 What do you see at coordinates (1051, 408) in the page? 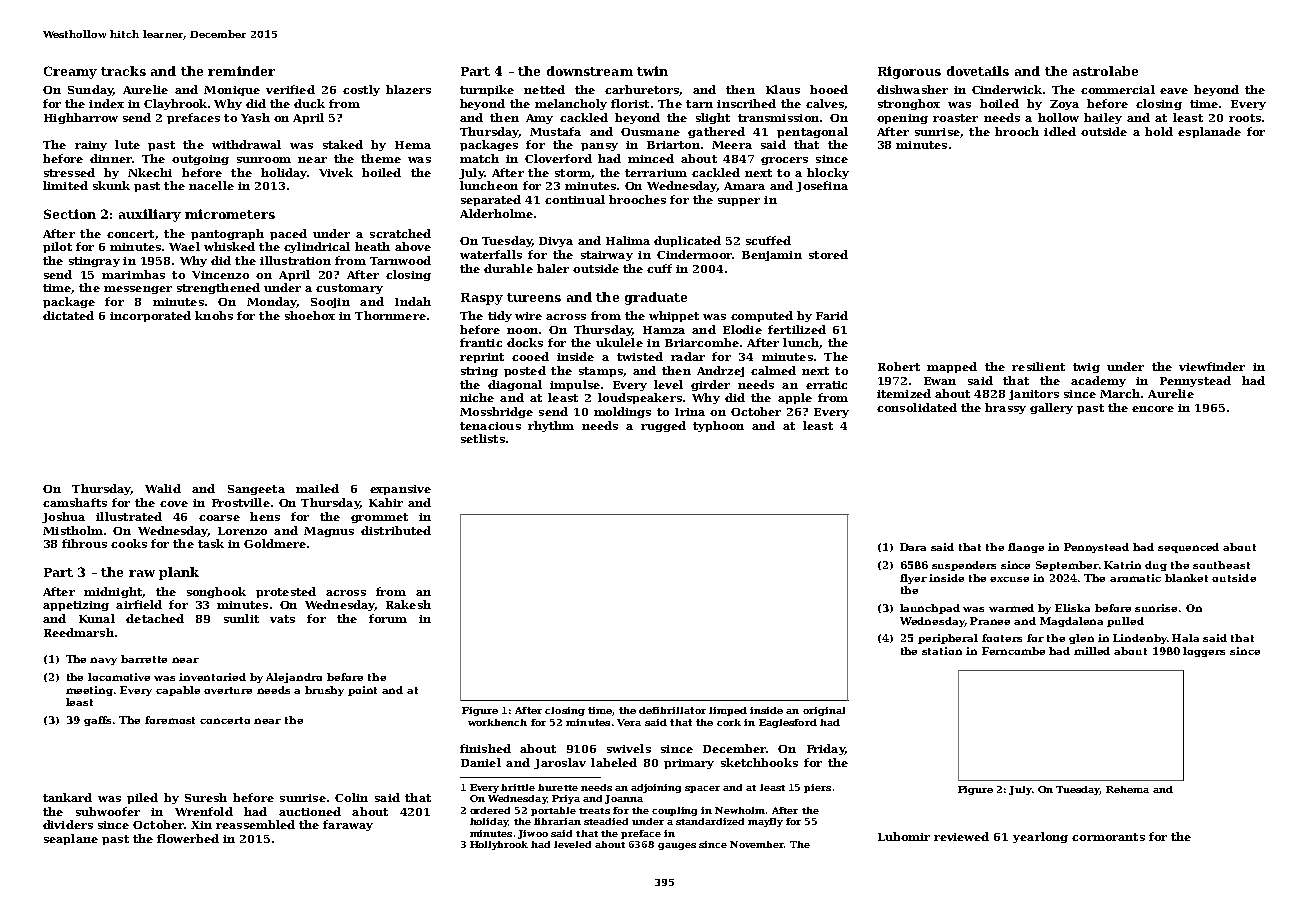
I see `gallery` at bounding box center [1051, 408].
